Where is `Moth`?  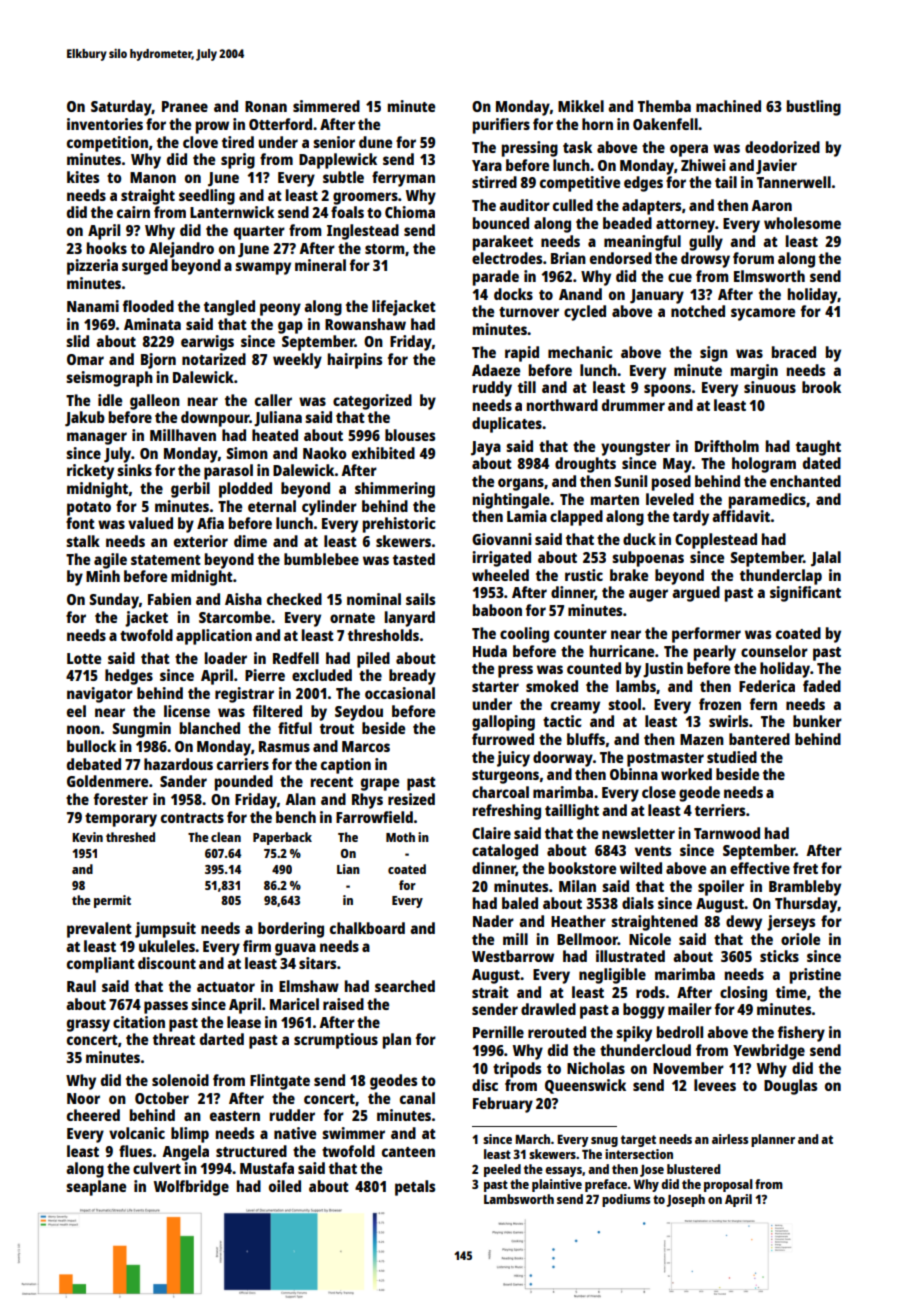 Moth is located at coordinates (400, 837).
